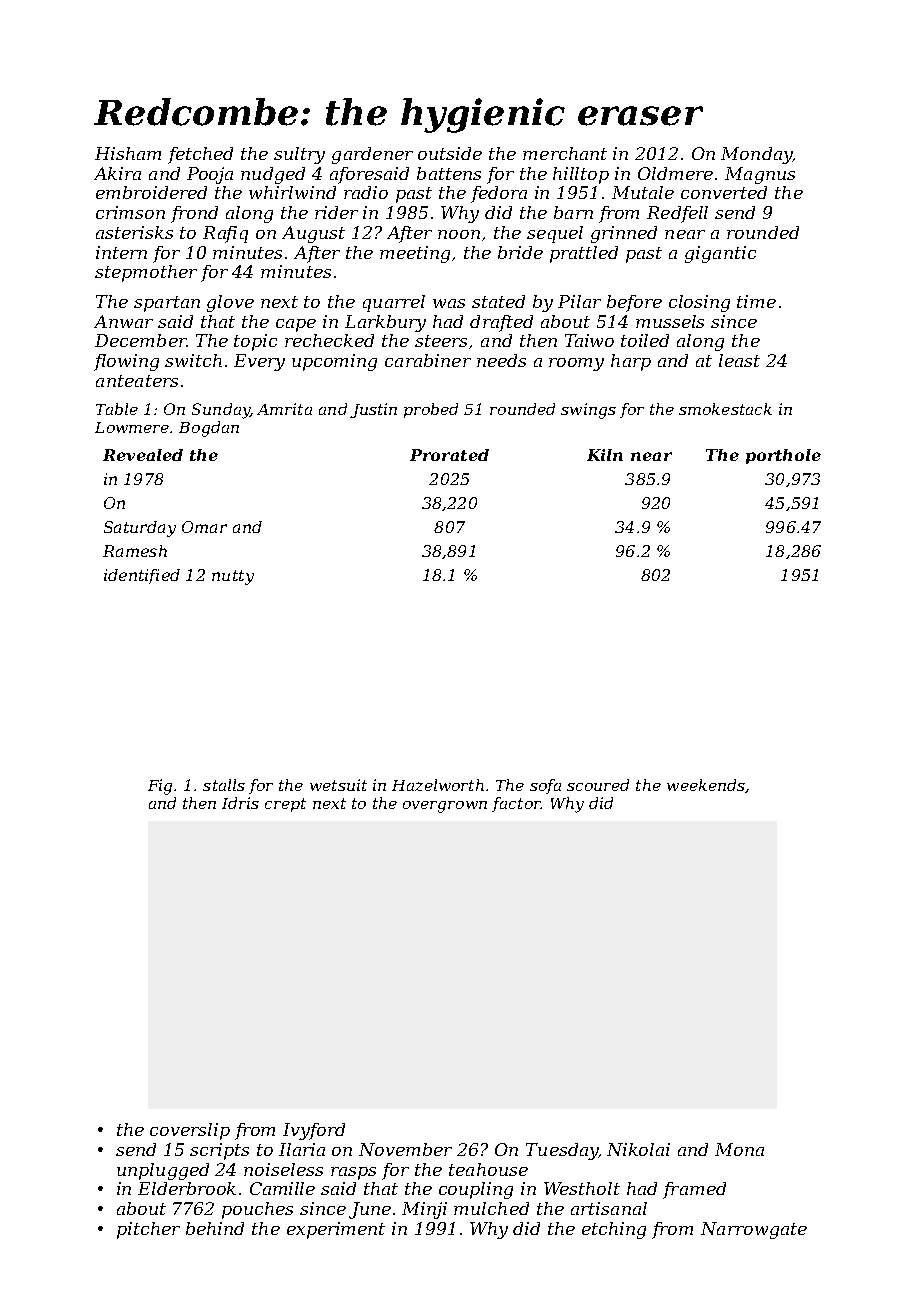  I want to click on Narrowgate, so click(754, 1230).
